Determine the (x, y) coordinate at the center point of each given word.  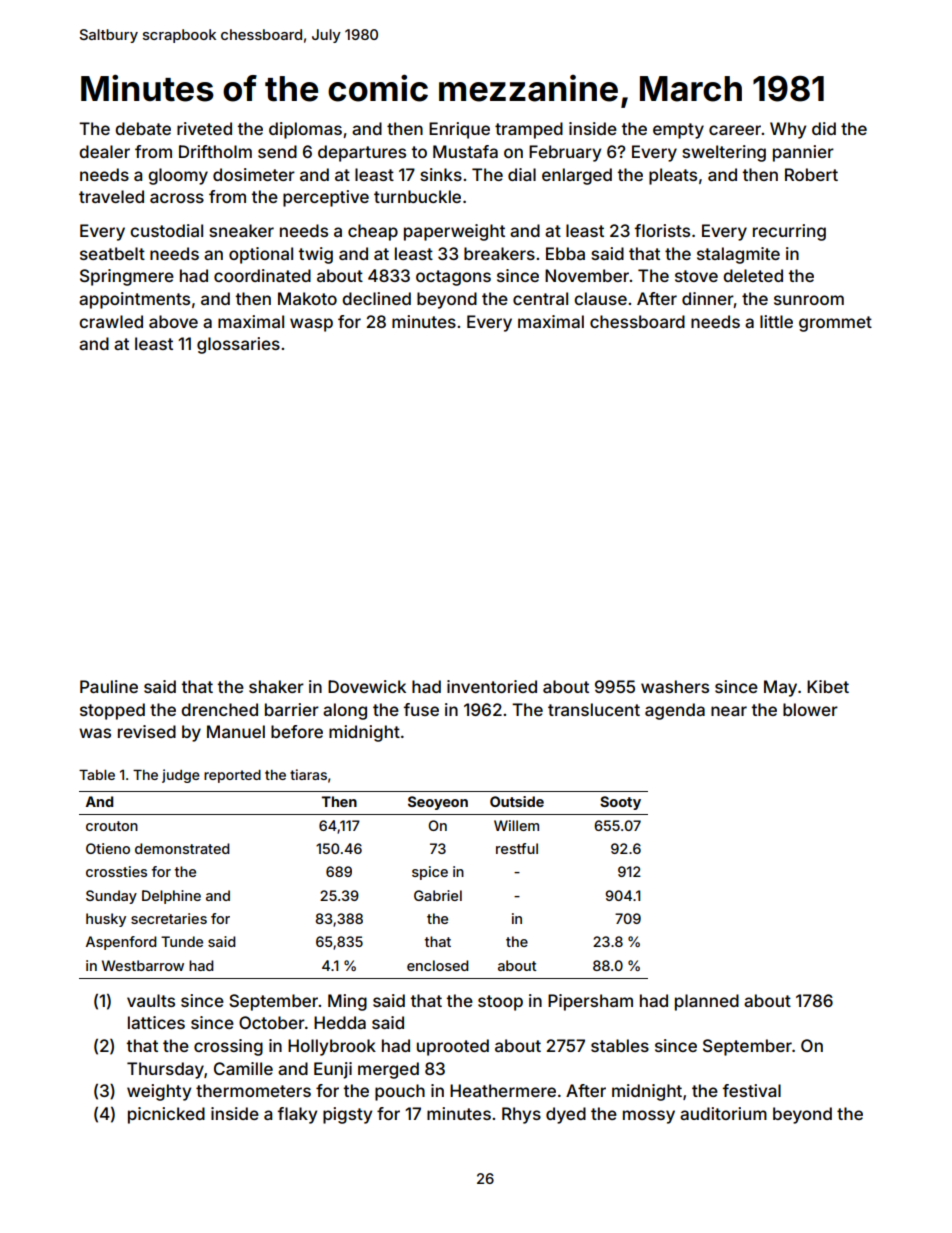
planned (707, 1002)
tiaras (308, 774)
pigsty (347, 1115)
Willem (516, 825)
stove (696, 276)
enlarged (577, 176)
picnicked (166, 1115)
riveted (204, 128)
